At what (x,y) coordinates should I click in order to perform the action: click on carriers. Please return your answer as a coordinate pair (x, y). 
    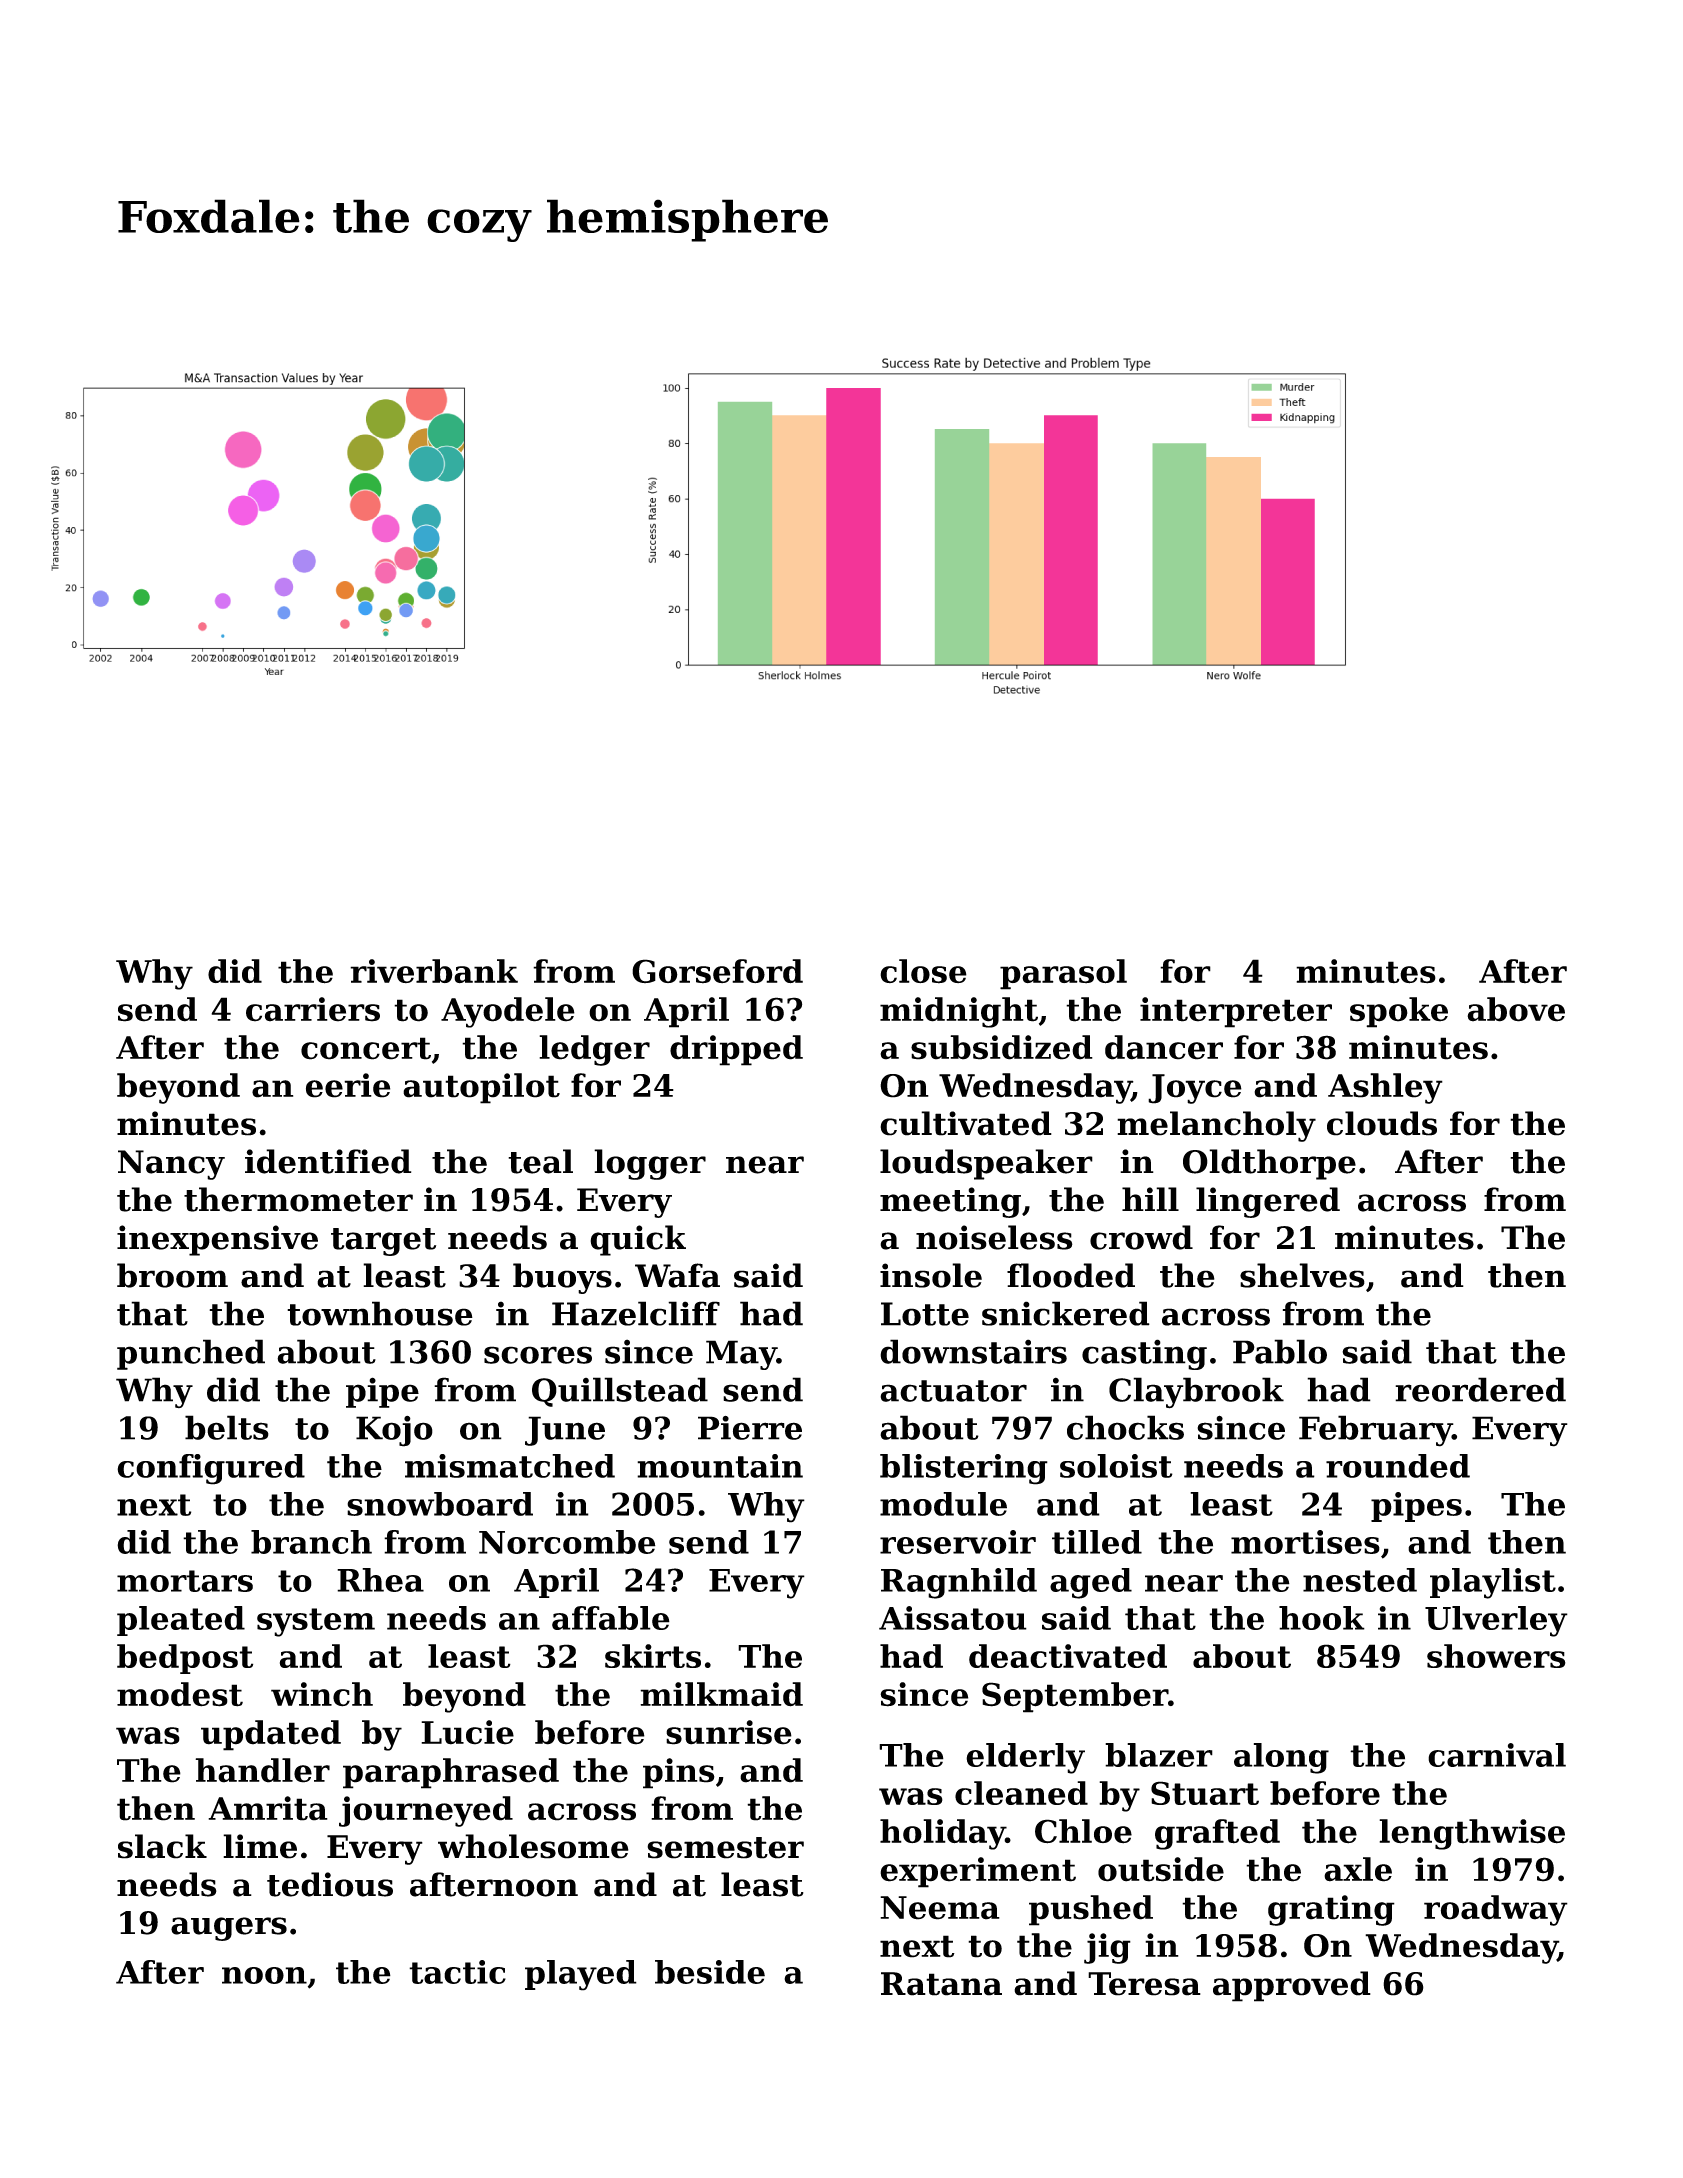
    Looking at the image, I should click on (313, 1009).
